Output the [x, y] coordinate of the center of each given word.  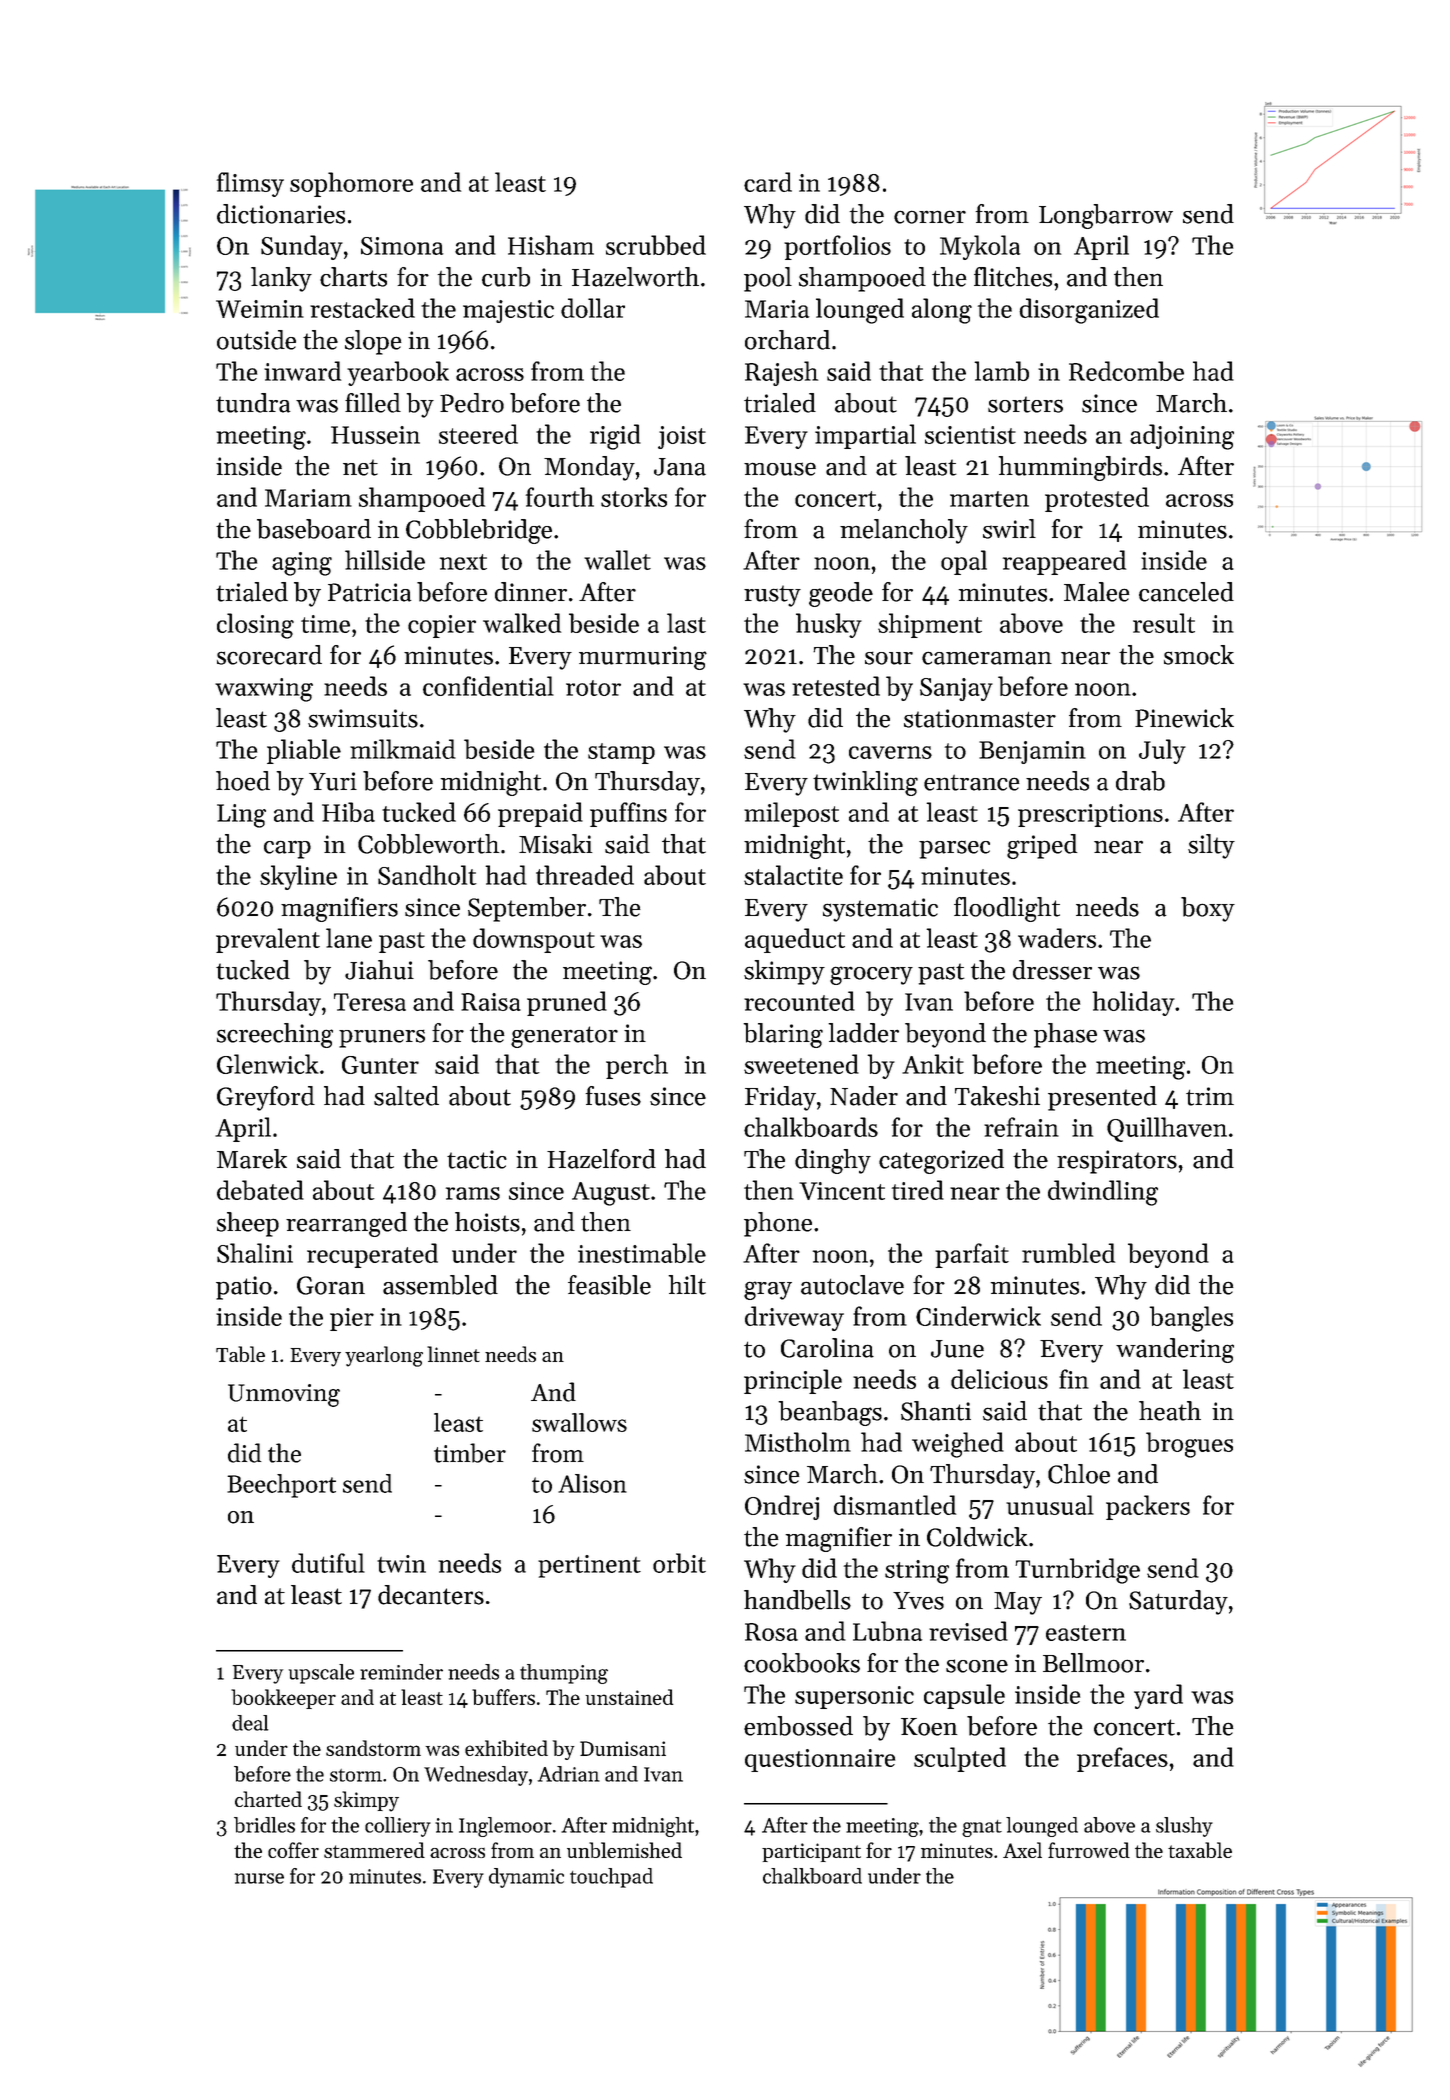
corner [930, 217]
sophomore [351, 184]
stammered [374, 1850]
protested [1097, 499]
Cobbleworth [429, 844]
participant [811, 1852]
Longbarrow [1106, 216]
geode [841, 594]
